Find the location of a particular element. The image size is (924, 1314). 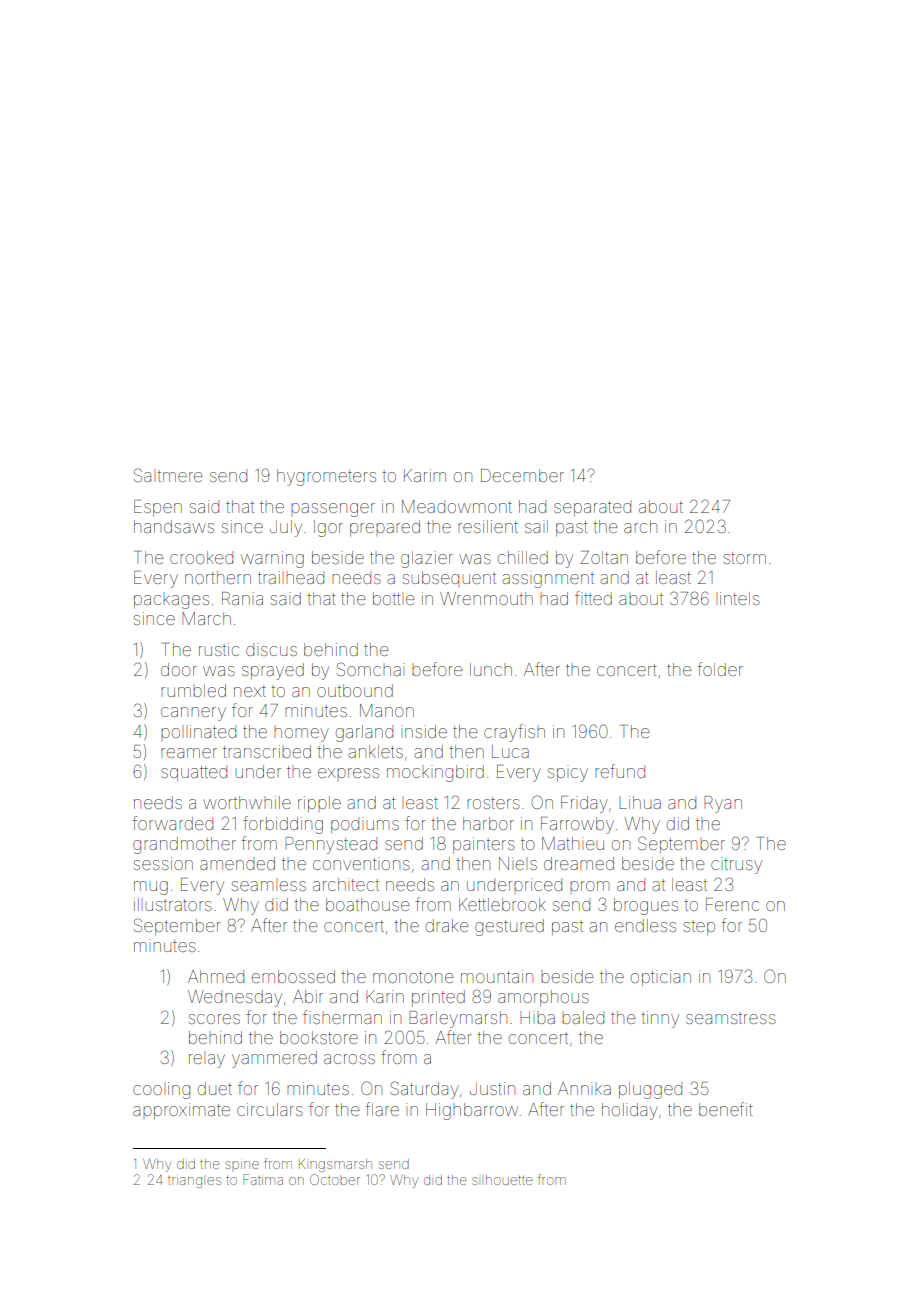

glazier is located at coordinates (427, 559).
